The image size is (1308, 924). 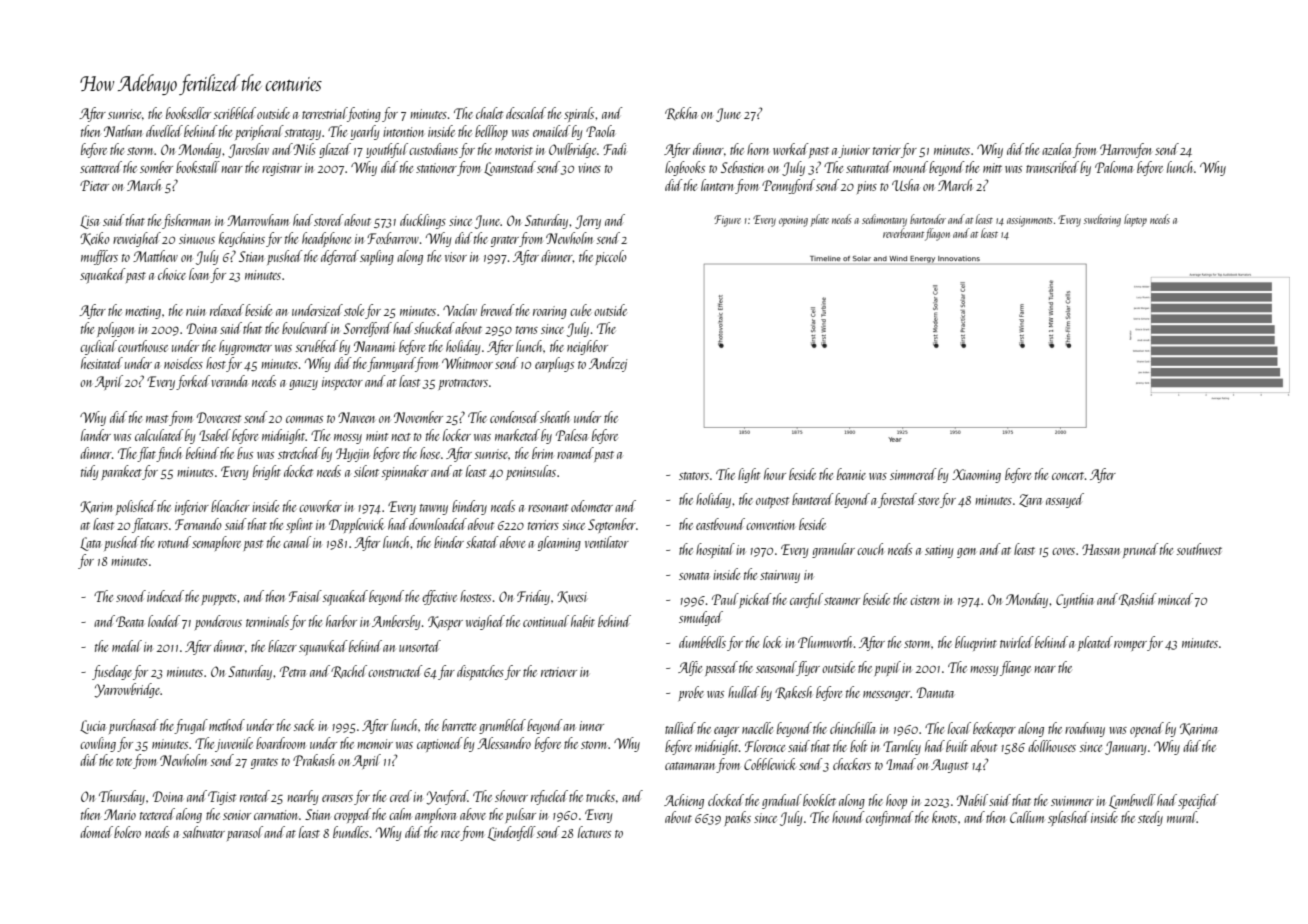 What do you see at coordinates (242, 239) in the screenshot?
I see `keychains` at bounding box center [242, 239].
